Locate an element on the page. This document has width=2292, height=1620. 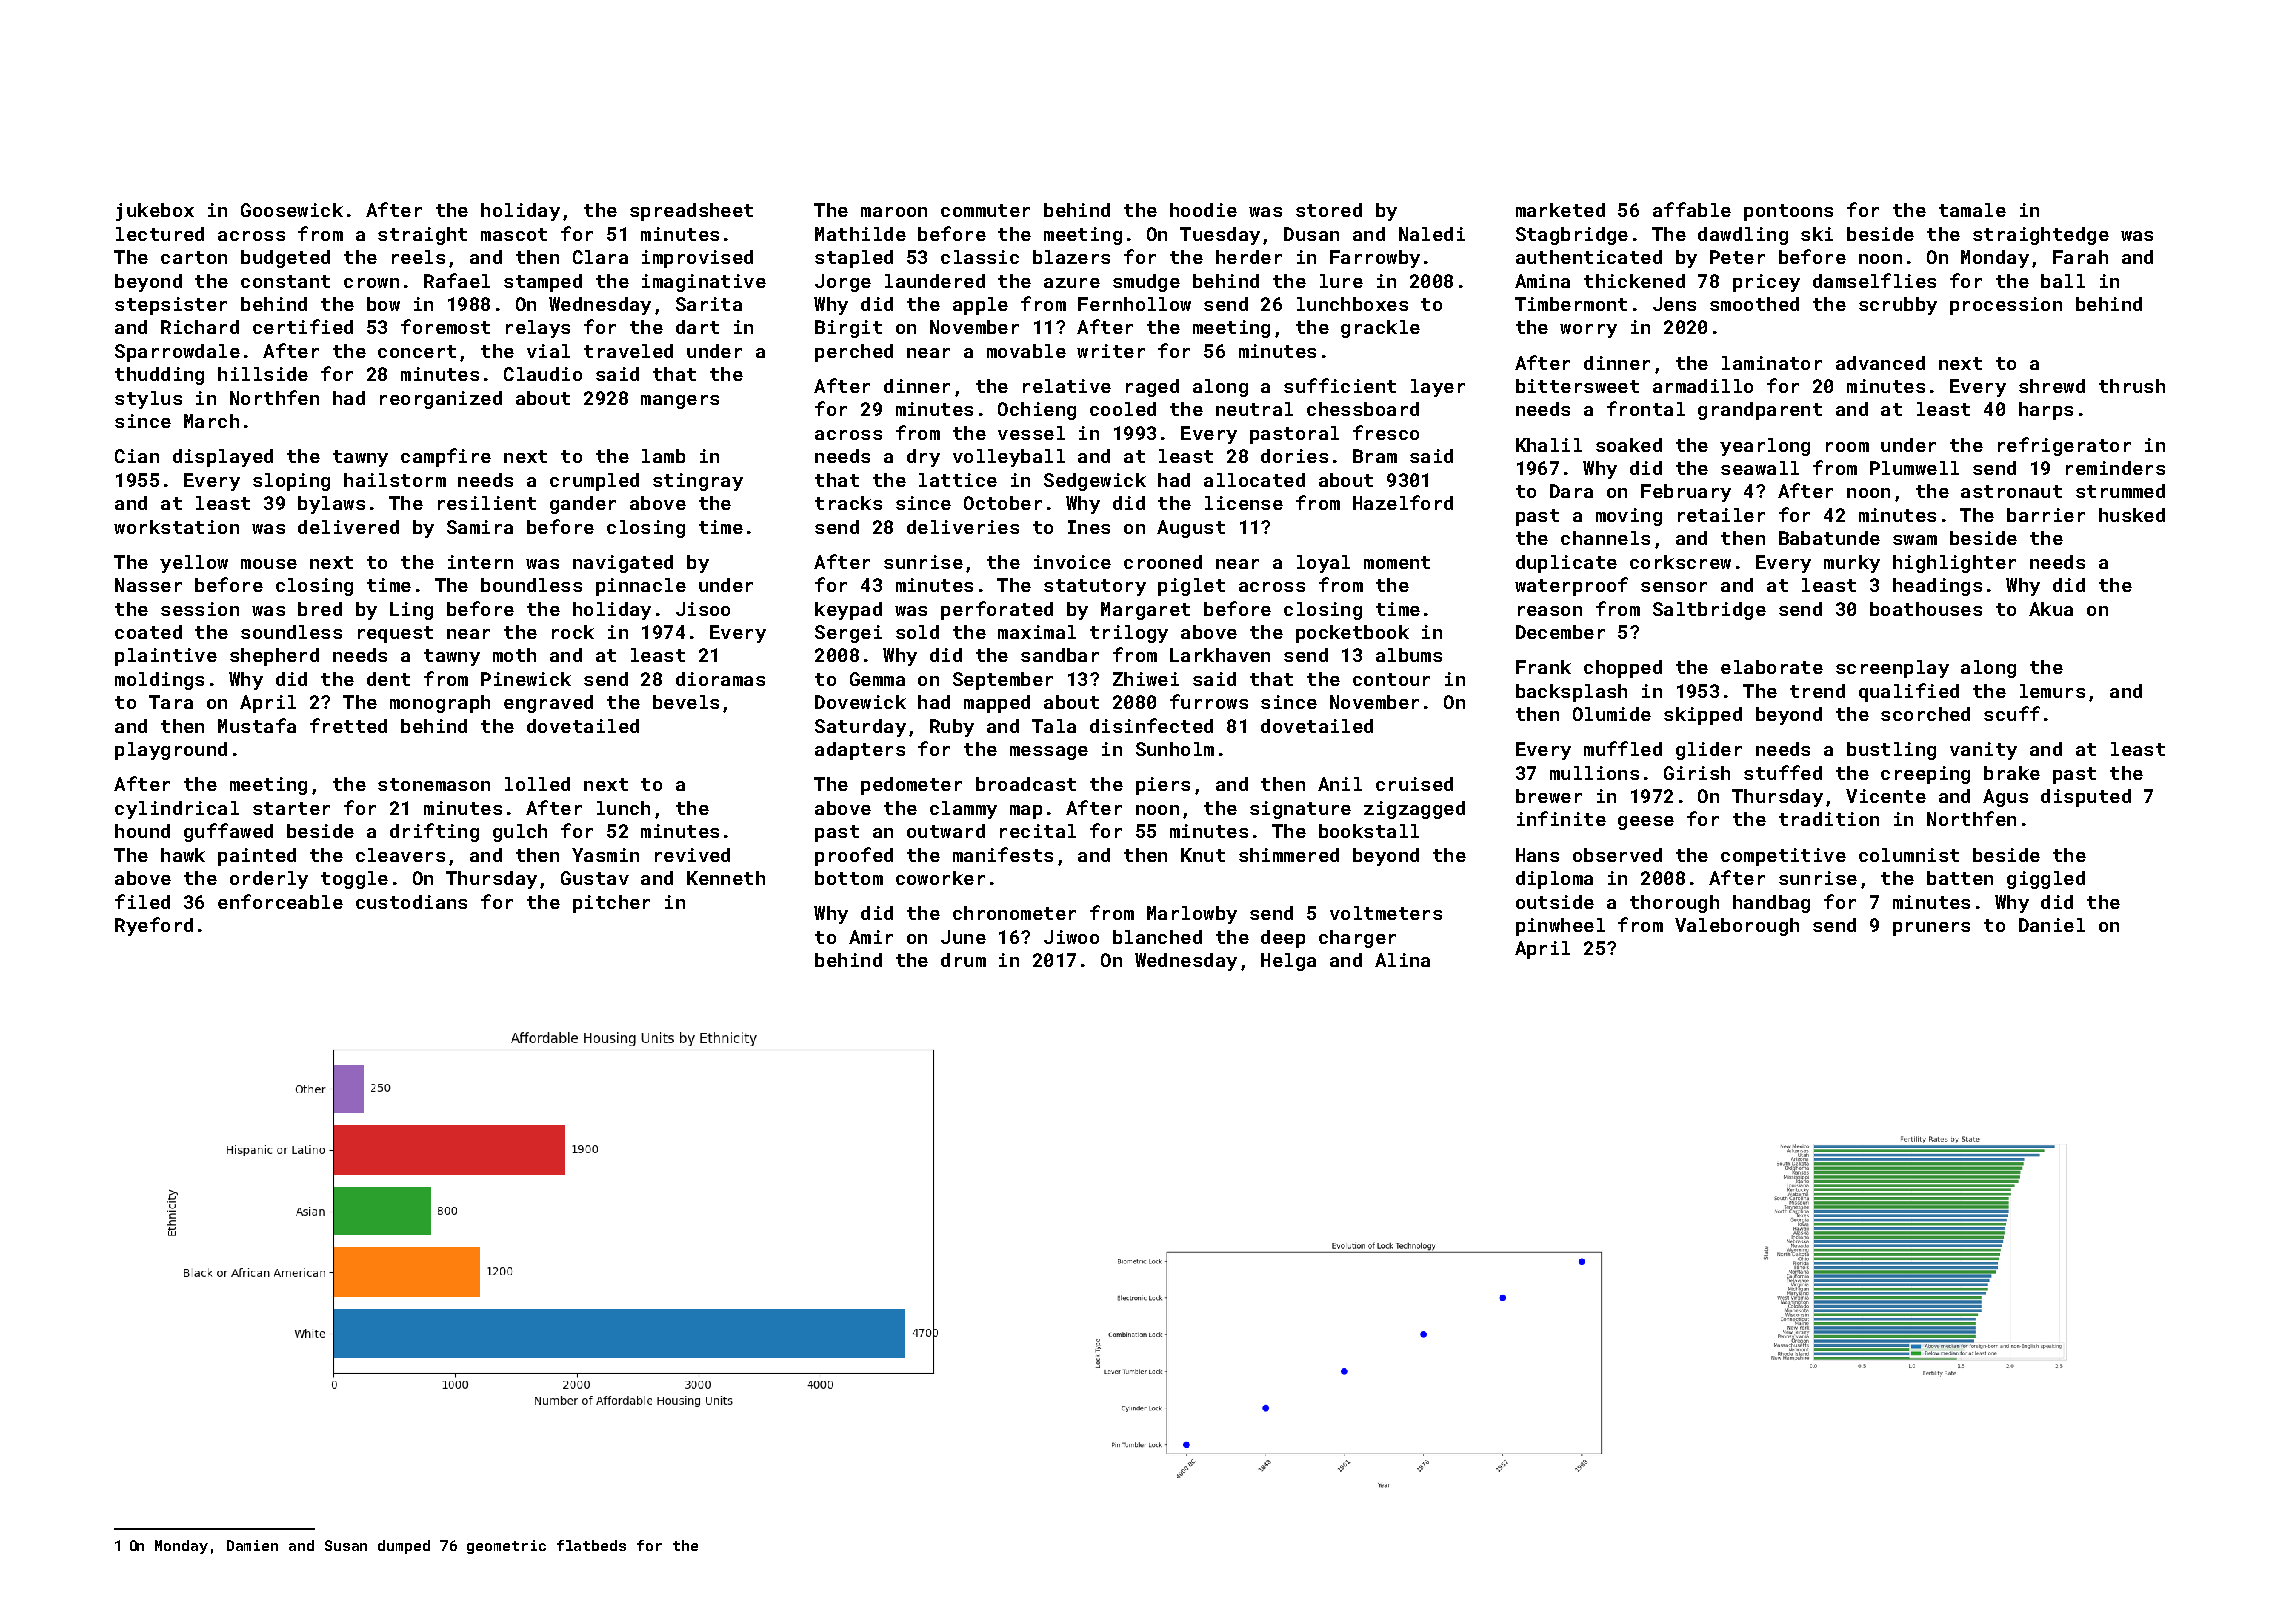
Goosewick is located at coordinates (292, 210).
